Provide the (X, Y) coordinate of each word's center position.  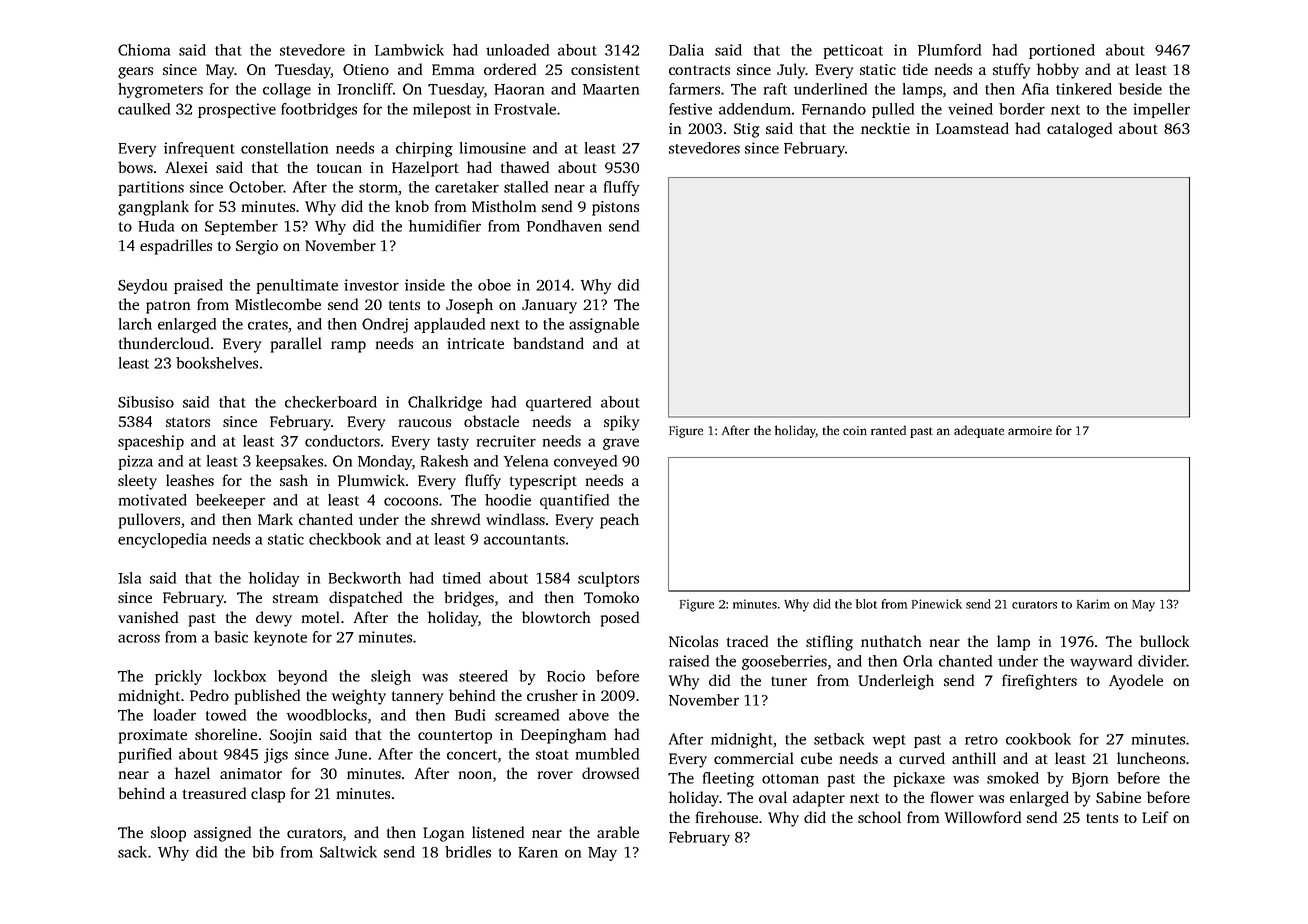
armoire (1030, 430)
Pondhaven (564, 226)
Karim (1093, 604)
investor (371, 285)
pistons (615, 208)
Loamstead (972, 128)
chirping (424, 149)
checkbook (345, 539)
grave (621, 444)
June (351, 754)
